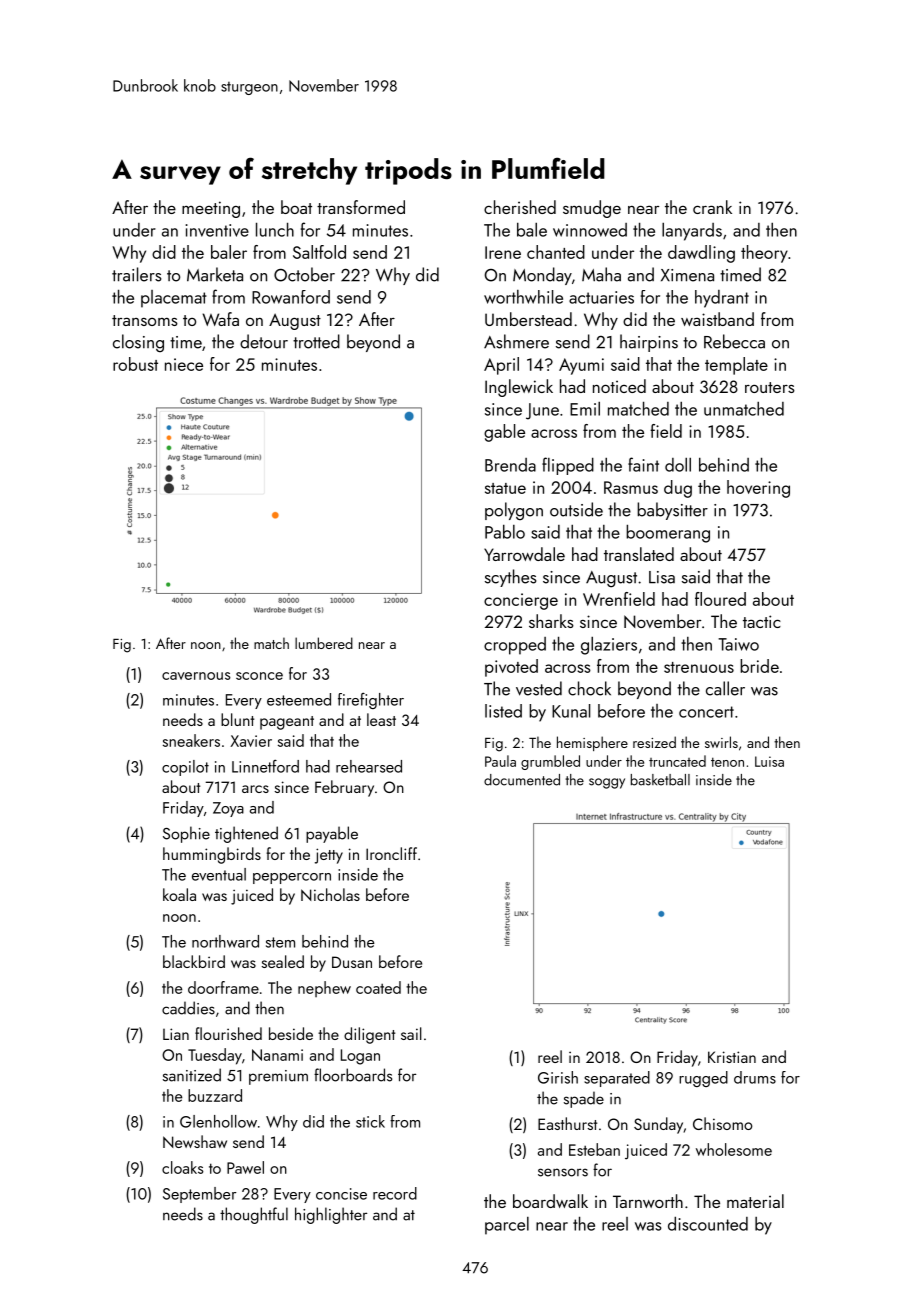  Describe the element at coordinates (254, 1215) in the document. I see `thoughtful` at that location.
